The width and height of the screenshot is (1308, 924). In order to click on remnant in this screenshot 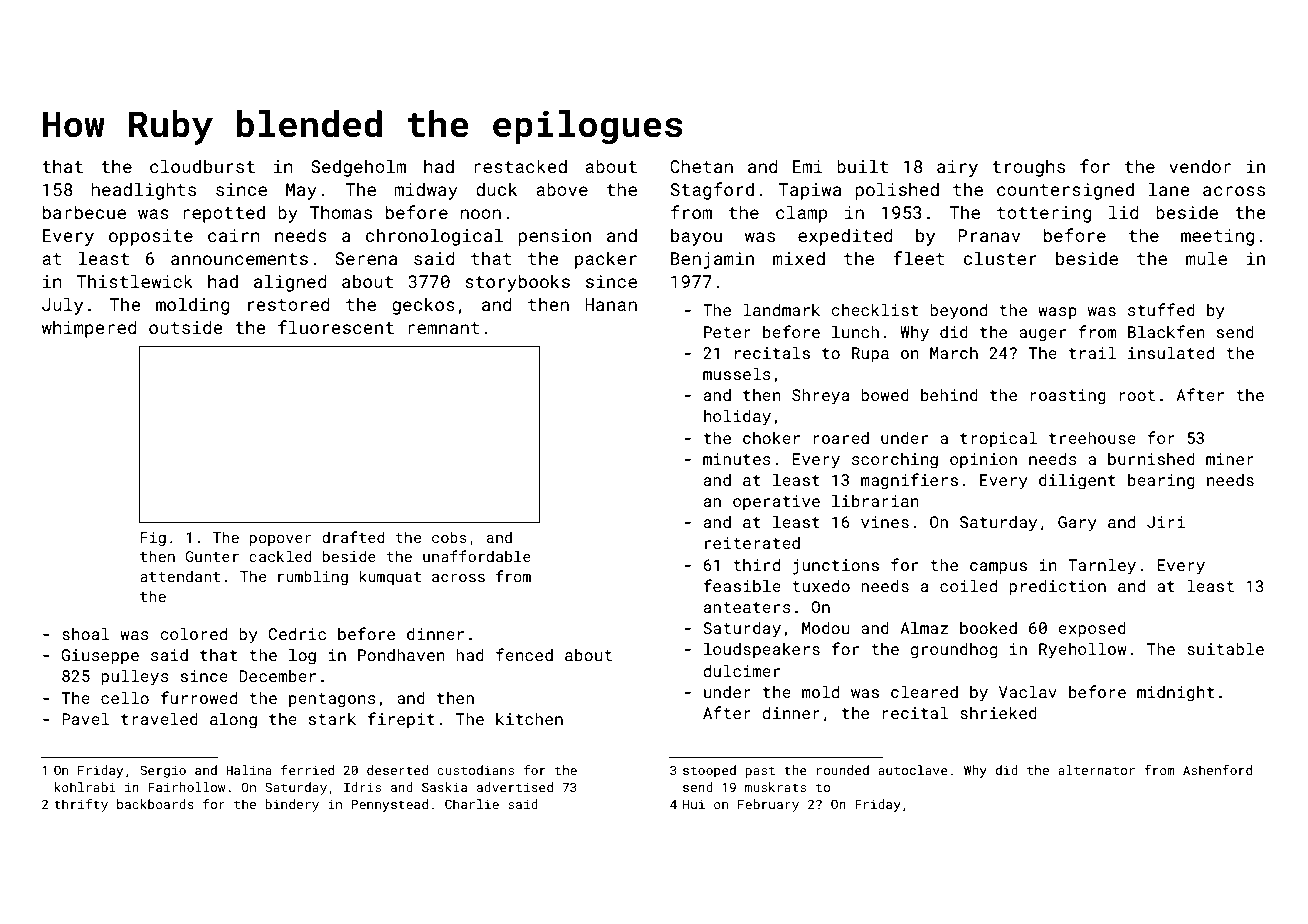, I will do `click(443, 328)`.
